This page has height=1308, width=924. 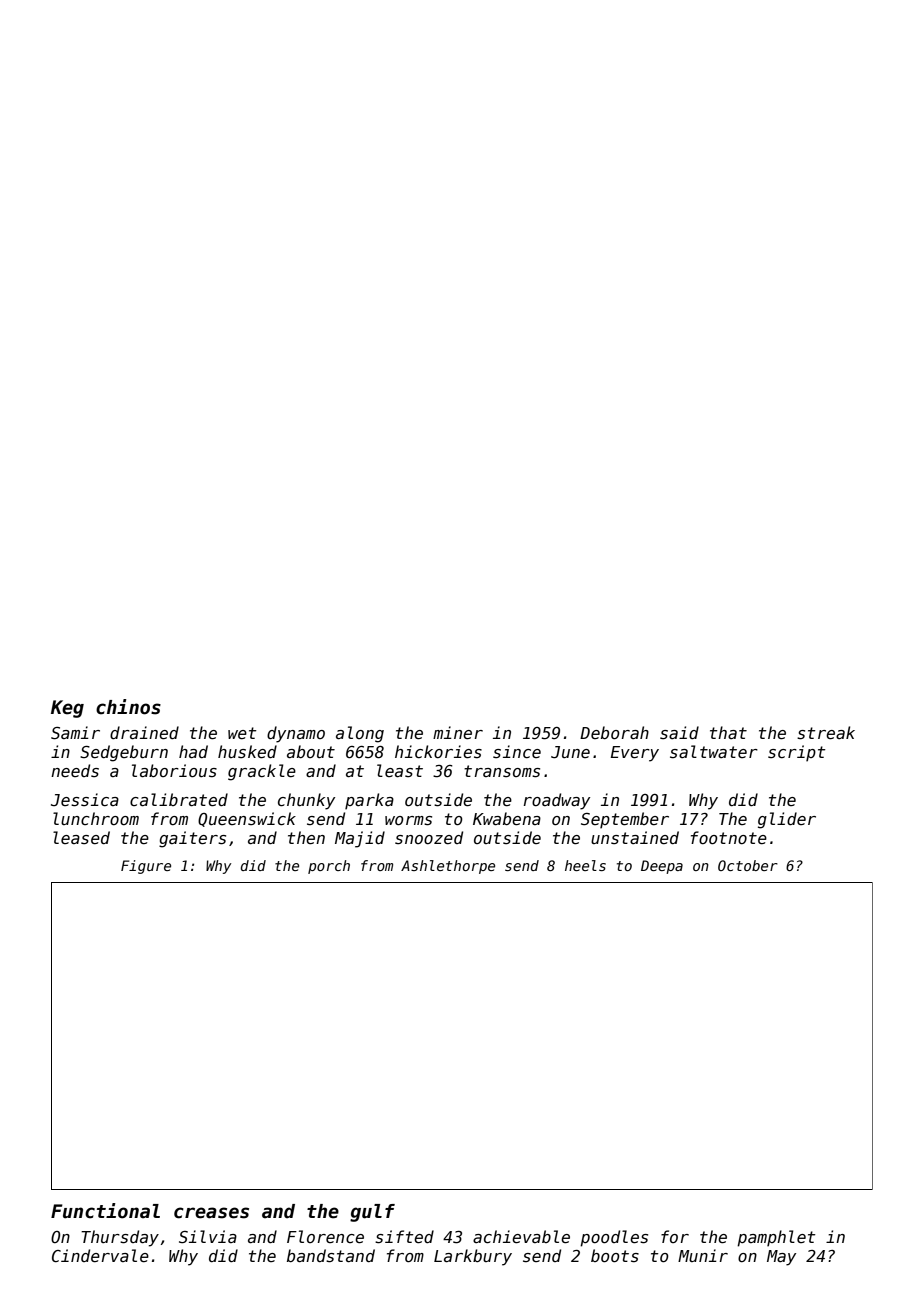 I want to click on Deepa, so click(x=662, y=867).
